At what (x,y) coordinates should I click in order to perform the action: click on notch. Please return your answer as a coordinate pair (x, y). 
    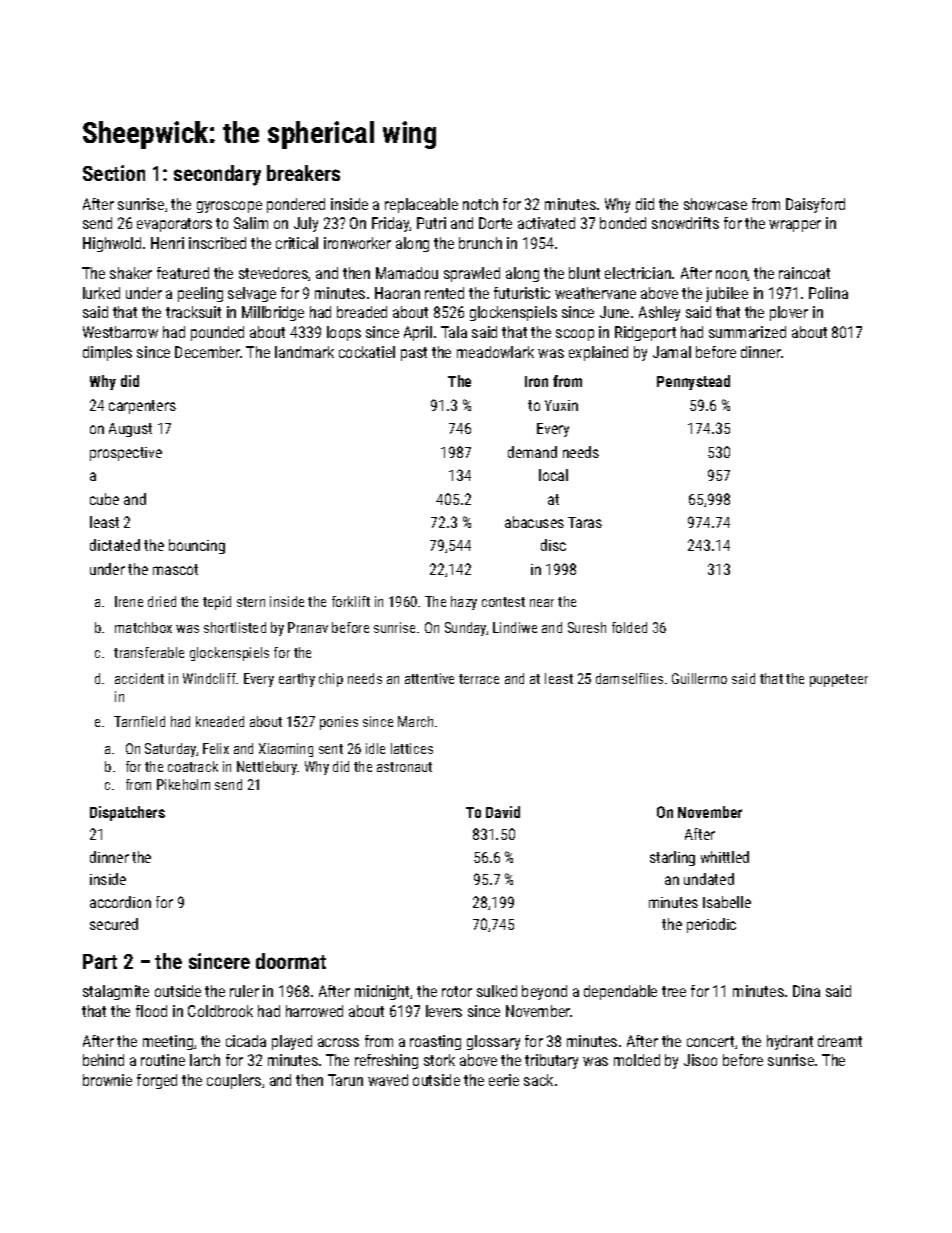
    Looking at the image, I should click on (480, 204).
